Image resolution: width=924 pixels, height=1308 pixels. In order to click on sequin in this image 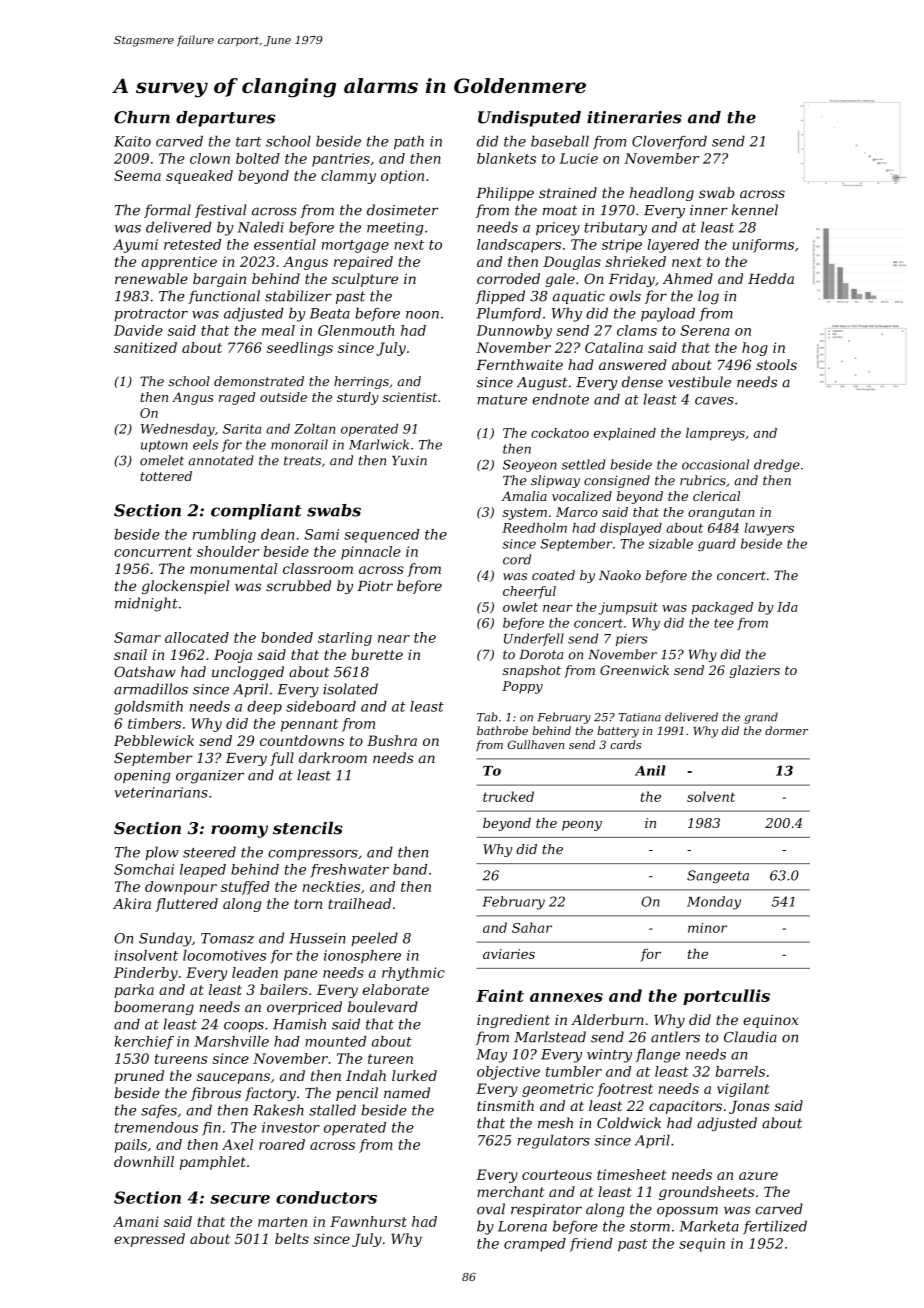, I will do `click(702, 1245)`.
